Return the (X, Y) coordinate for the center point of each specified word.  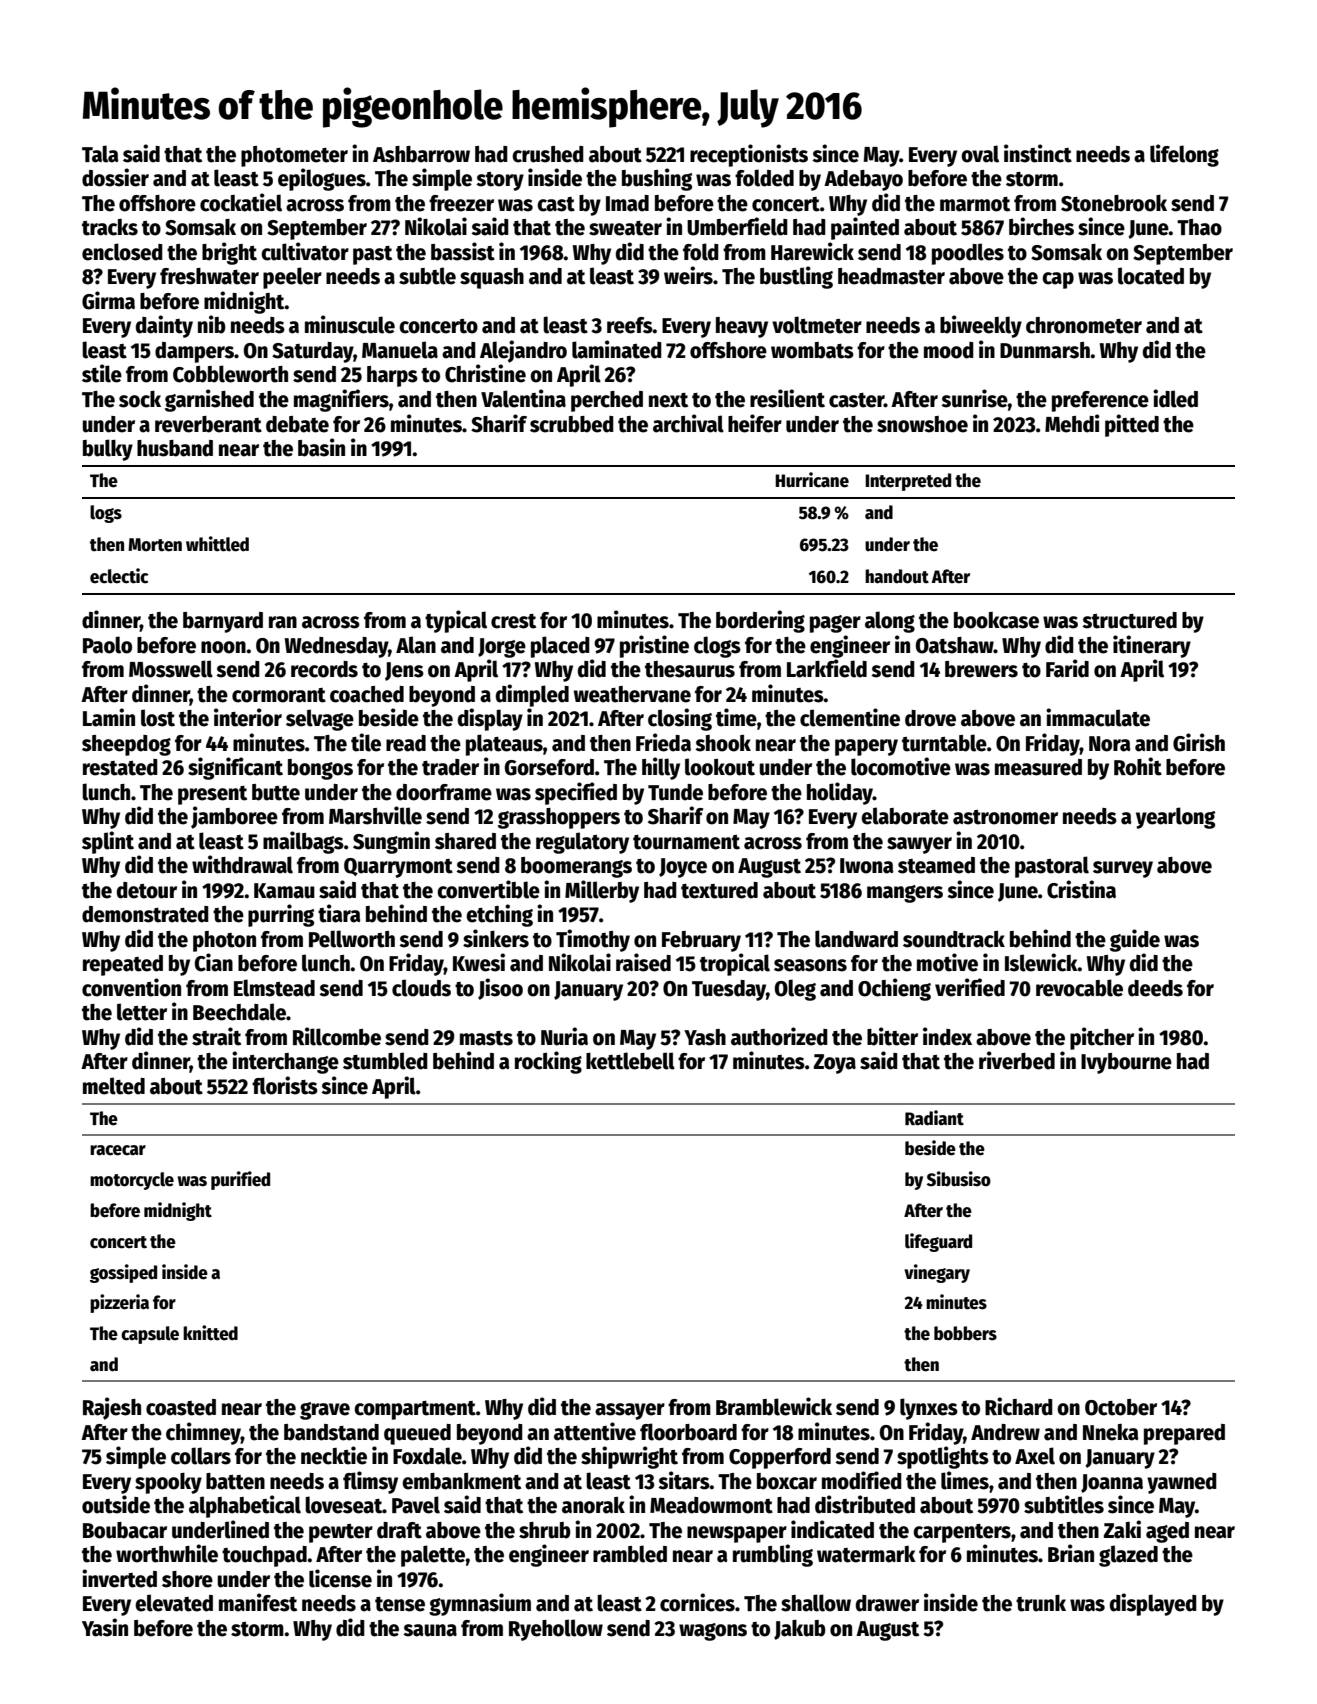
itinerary (1152, 646)
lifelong (1184, 155)
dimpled (532, 695)
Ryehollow (556, 1630)
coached (367, 694)
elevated (174, 1603)
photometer (294, 156)
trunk (1041, 1603)
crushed (548, 154)
